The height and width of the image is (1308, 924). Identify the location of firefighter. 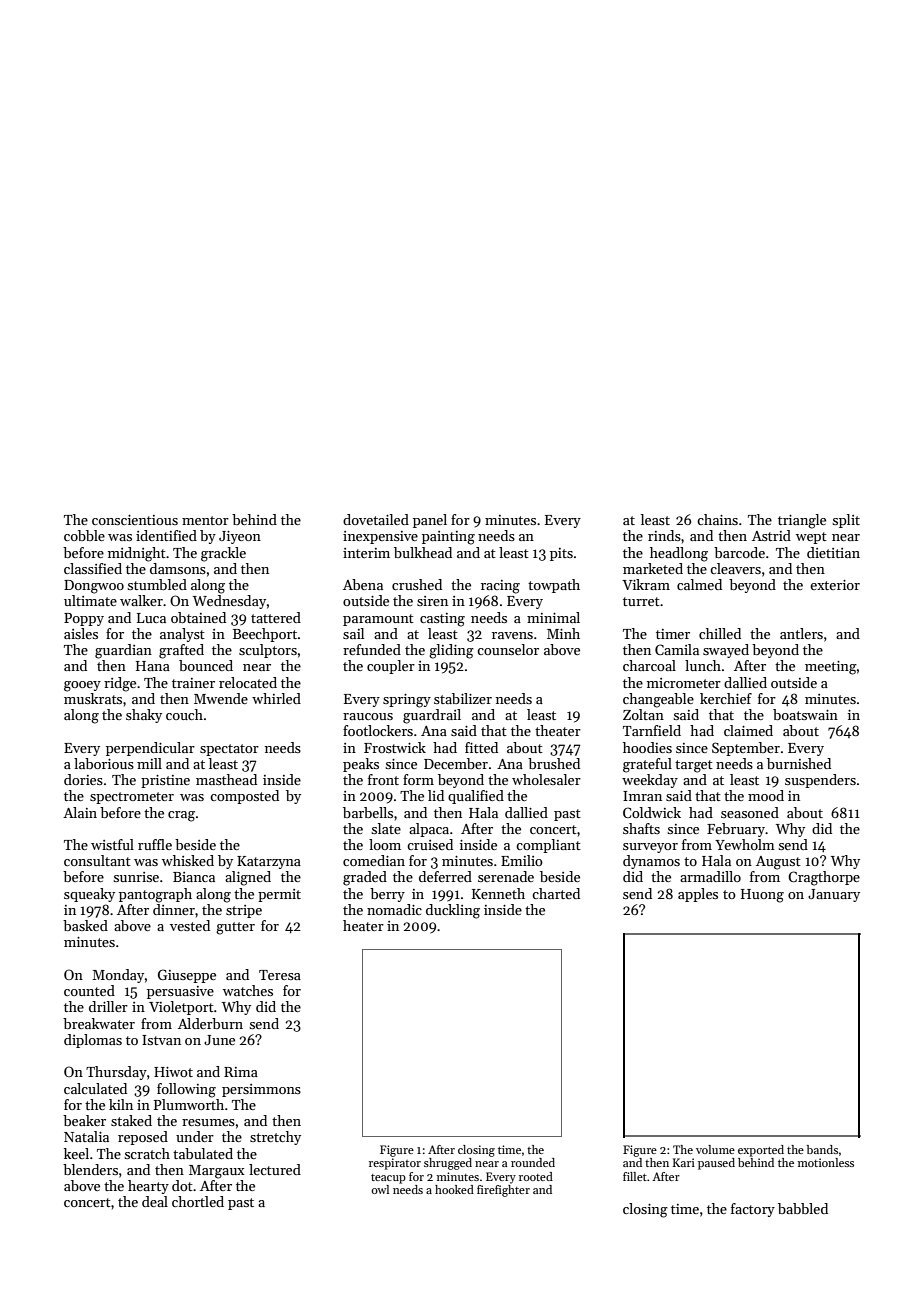
(503, 1191).
